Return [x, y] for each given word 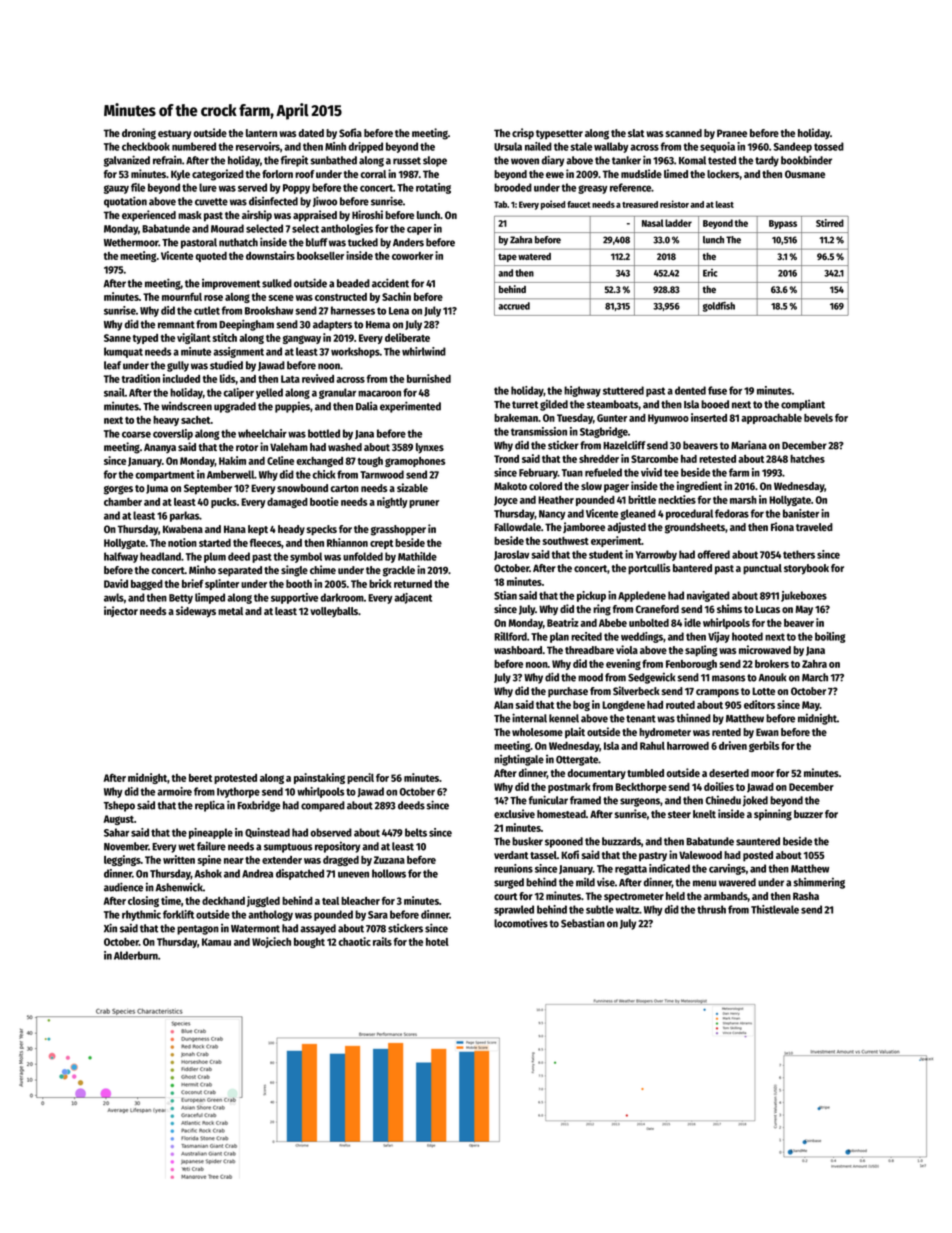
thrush [711, 909]
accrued [514, 306]
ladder [678, 223]
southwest [565, 541]
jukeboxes [804, 596]
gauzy [116, 189]
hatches [807, 459]
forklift [178, 914]
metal [230, 611]
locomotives [521, 923]
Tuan [572, 473]
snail [114, 392]
